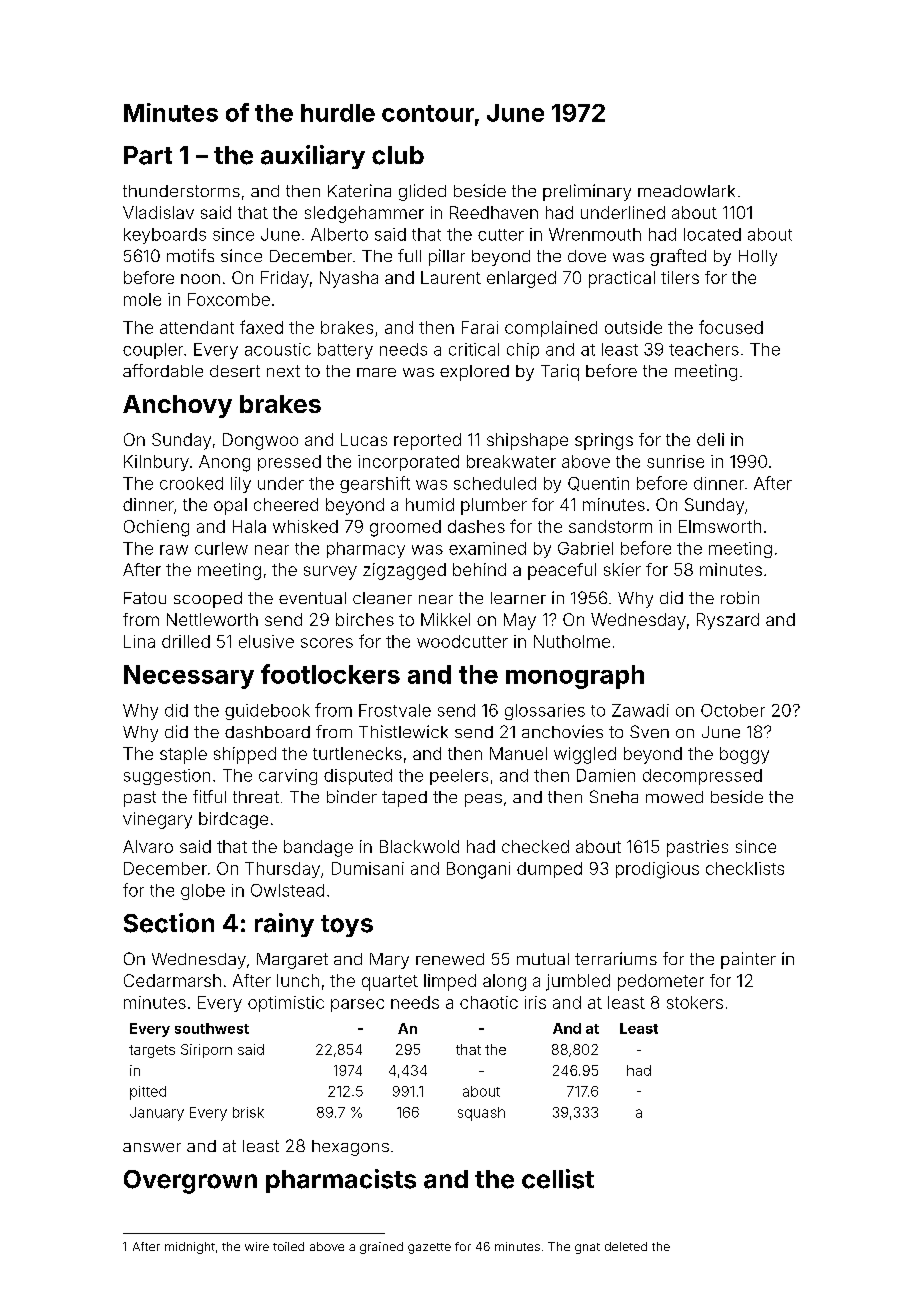 Image resolution: width=924 pixels, height=1308 pixels. Describe the element at coordinates (376, 372) in the image. I see `mare` at that location.
